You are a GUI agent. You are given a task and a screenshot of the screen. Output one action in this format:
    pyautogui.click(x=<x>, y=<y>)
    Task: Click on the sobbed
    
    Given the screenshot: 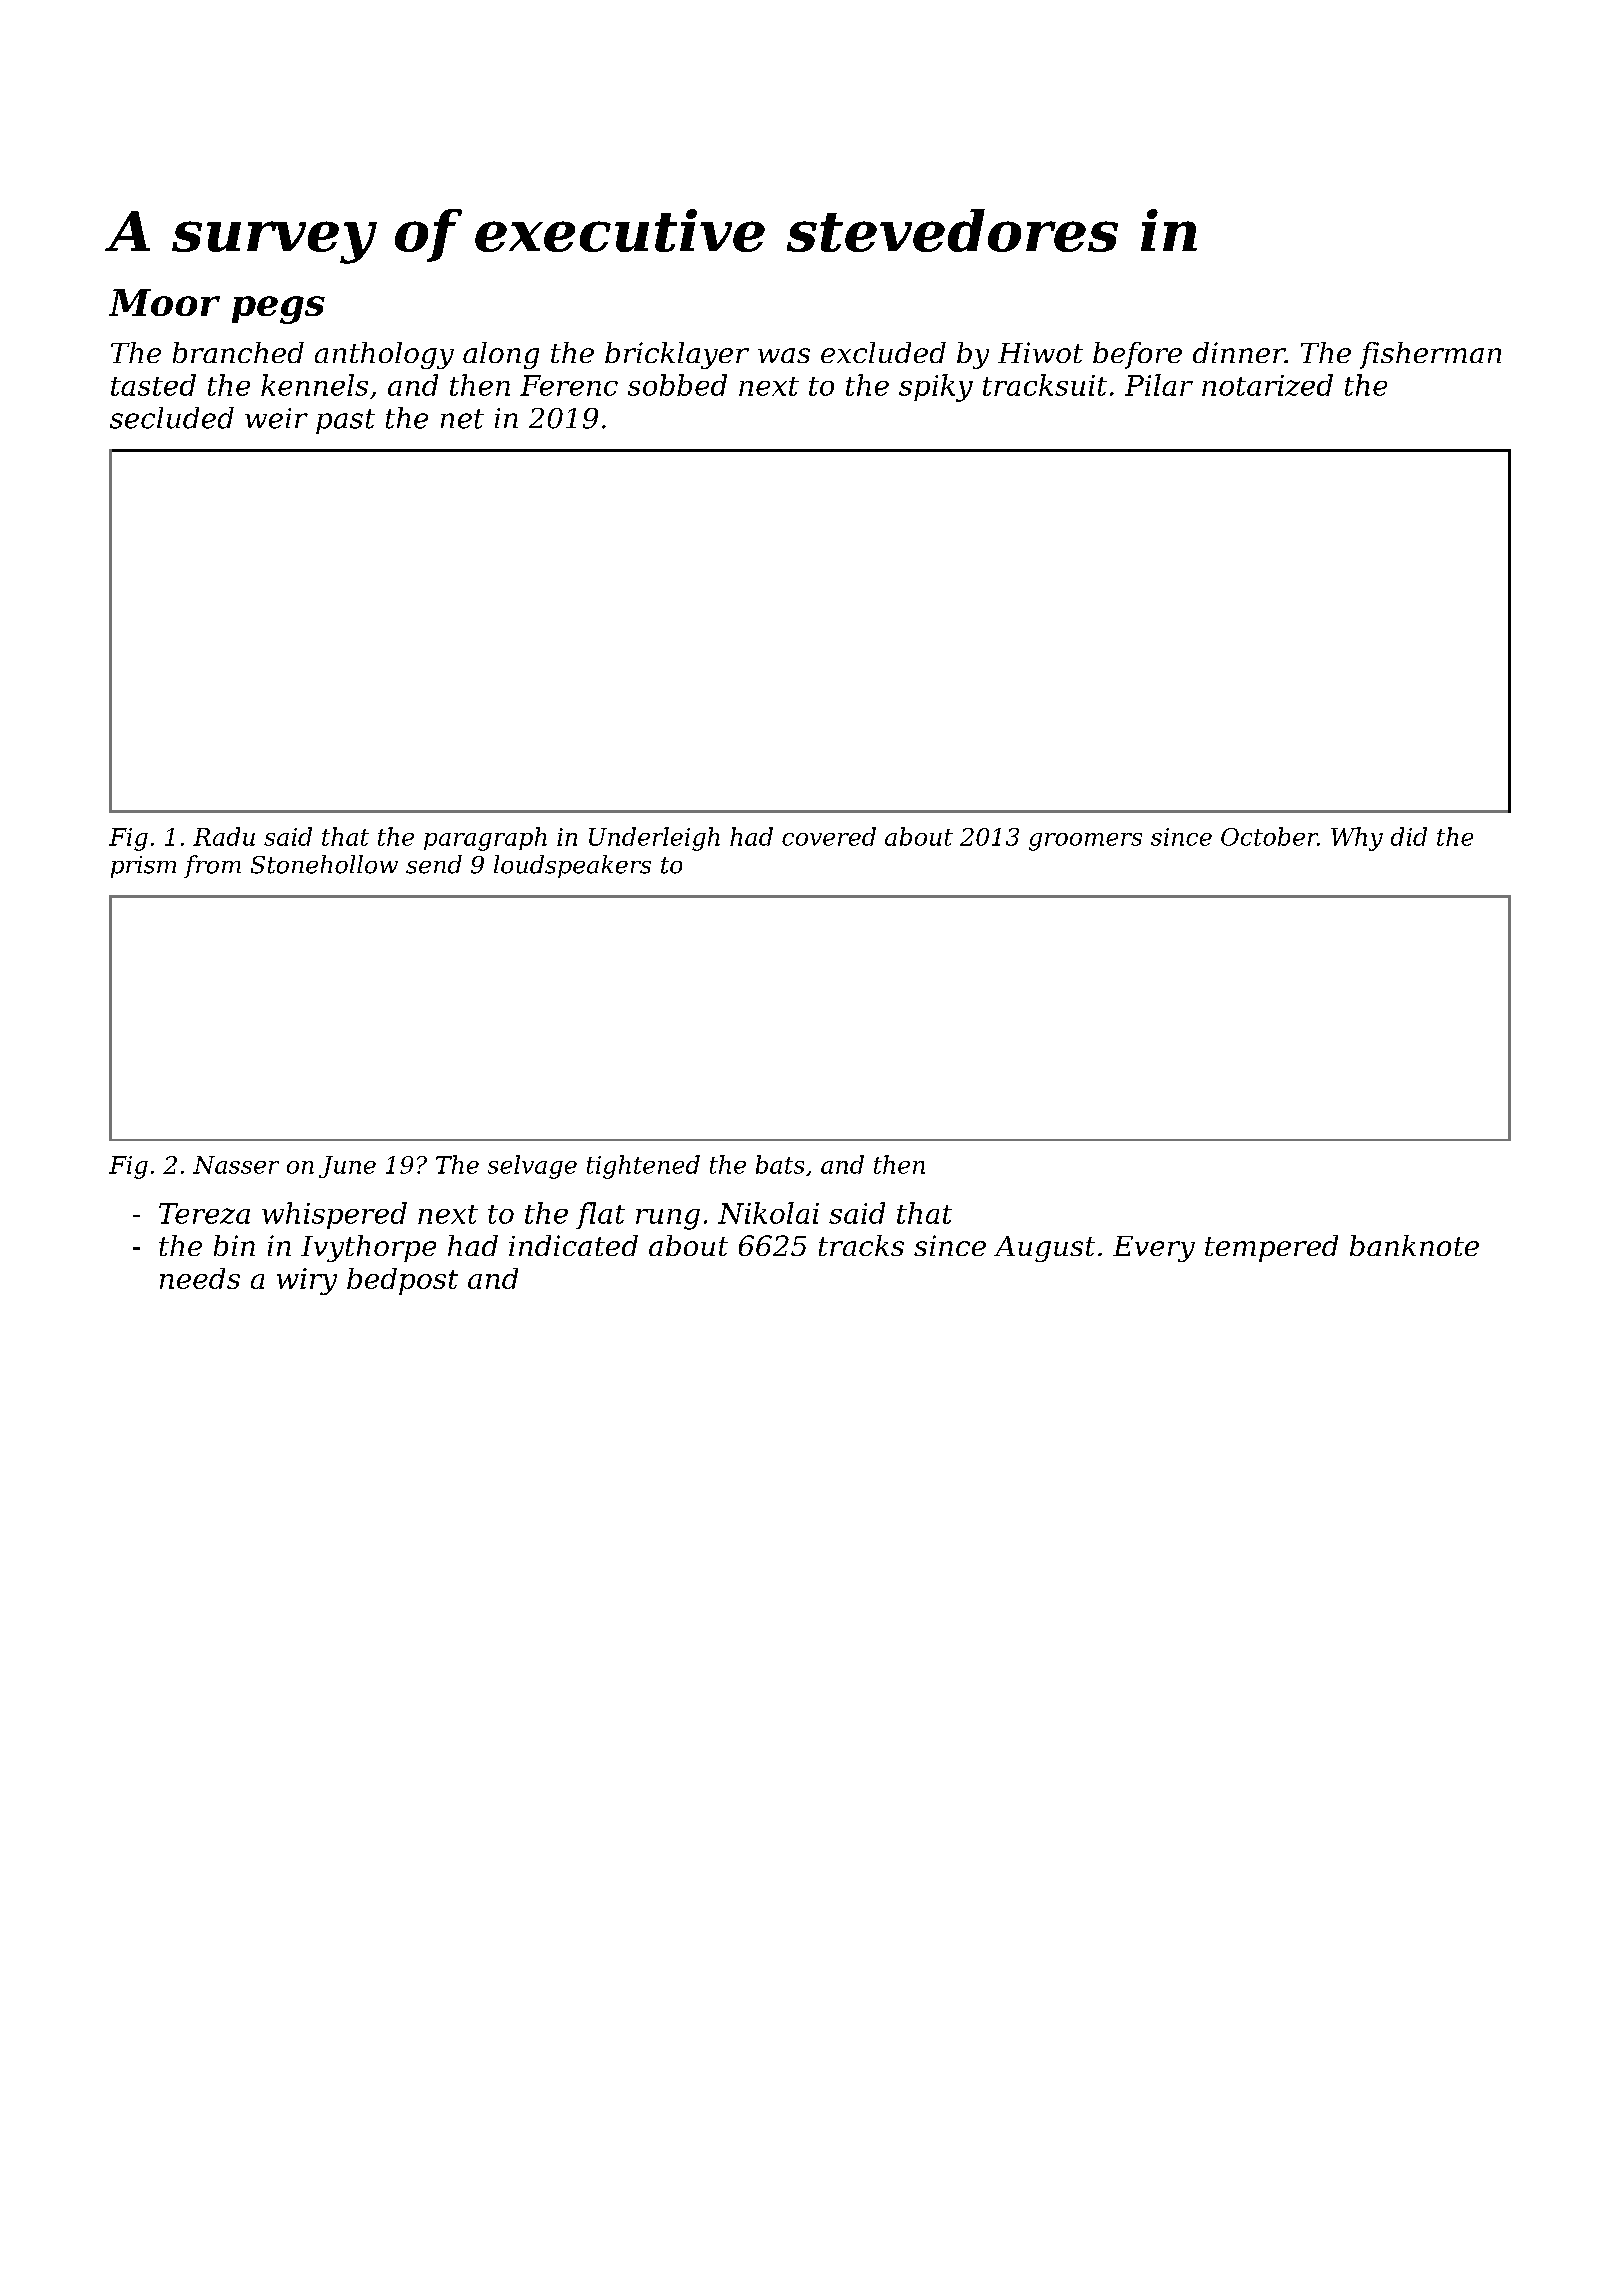 What is the action you would take?
    pyautogui.click(x=677, y=385)
